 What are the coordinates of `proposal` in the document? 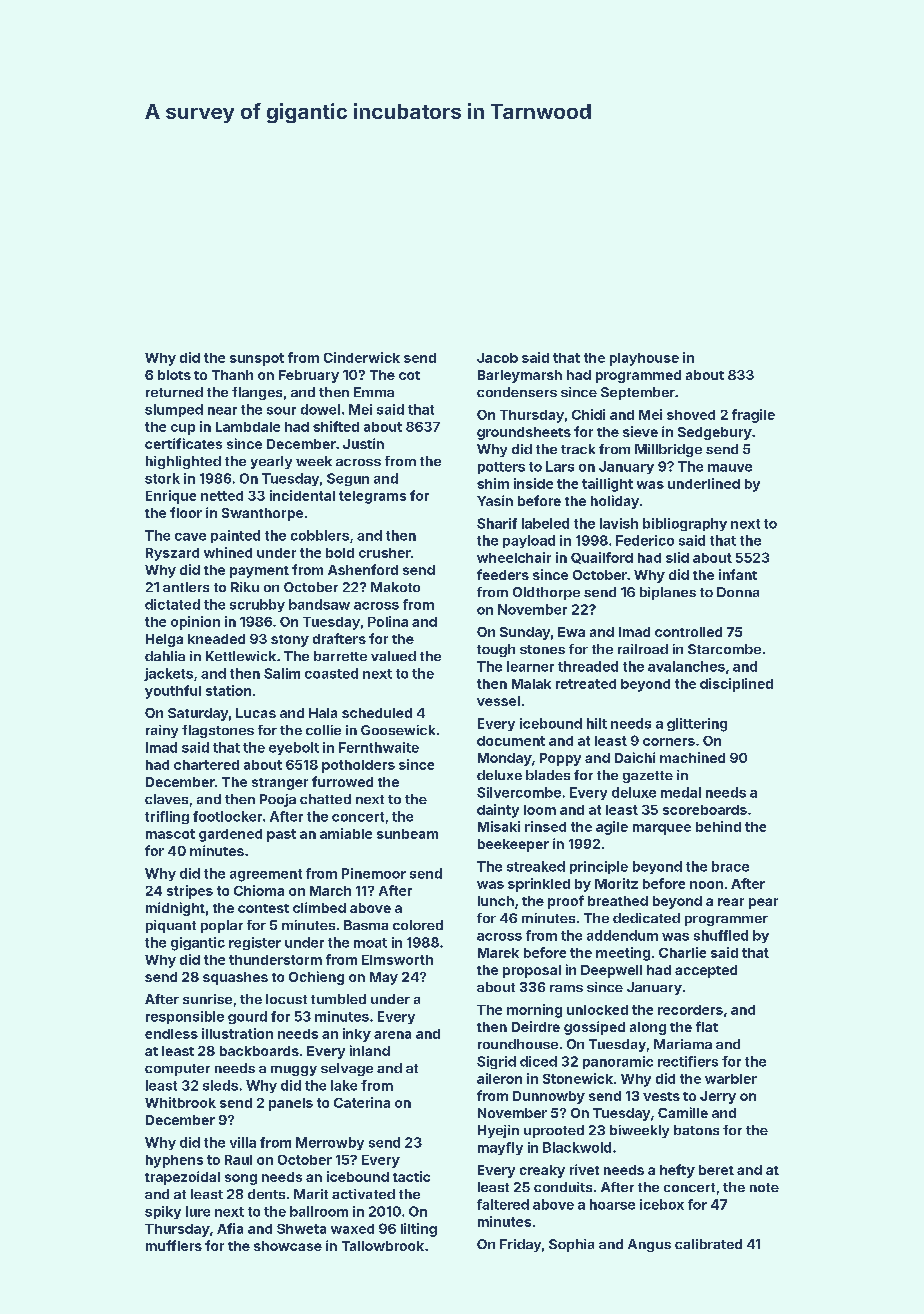 It's located at (532, 971).
